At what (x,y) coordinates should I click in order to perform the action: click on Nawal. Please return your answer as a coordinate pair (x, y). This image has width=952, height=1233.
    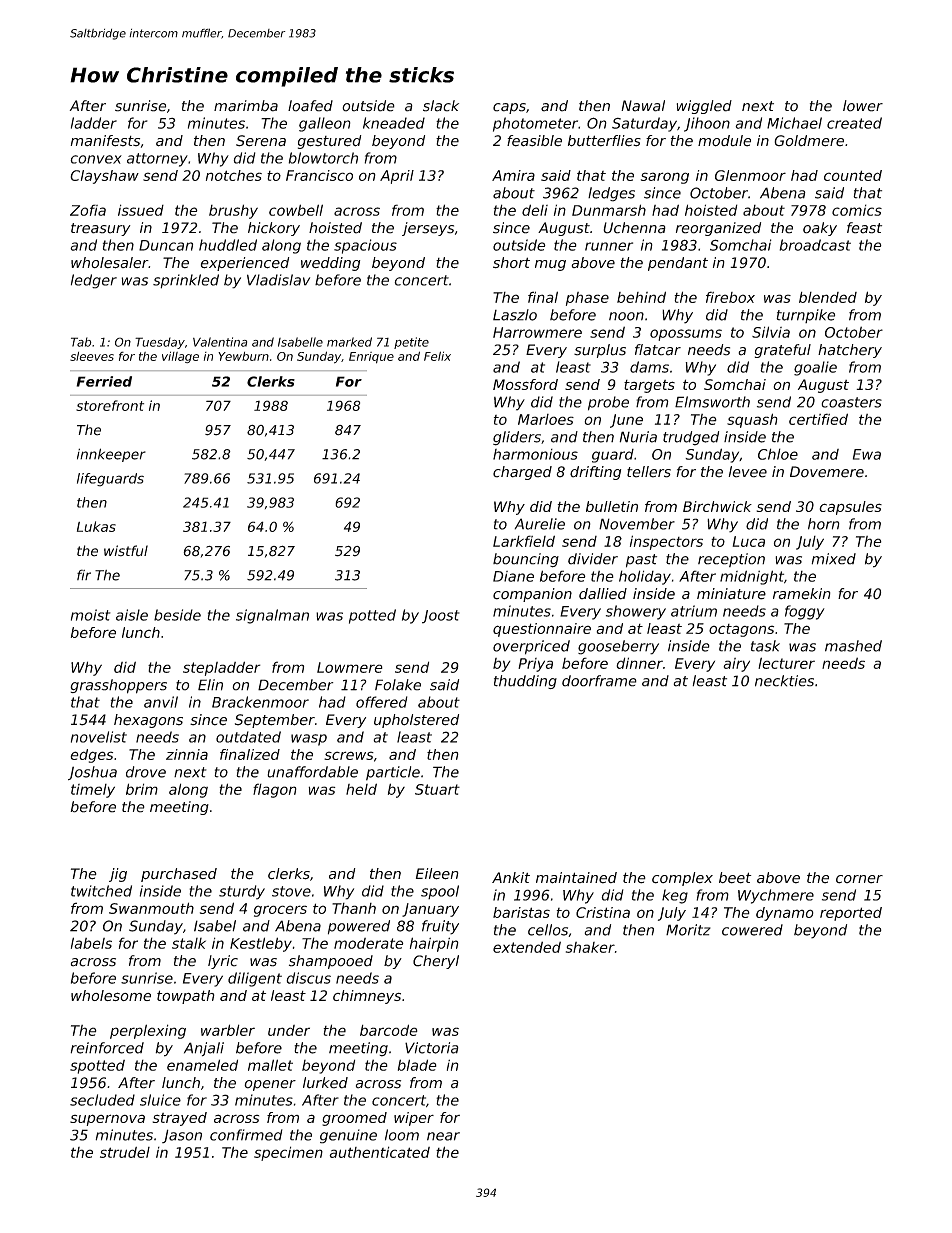
    Looking at the image, I should click on (643, 106).
